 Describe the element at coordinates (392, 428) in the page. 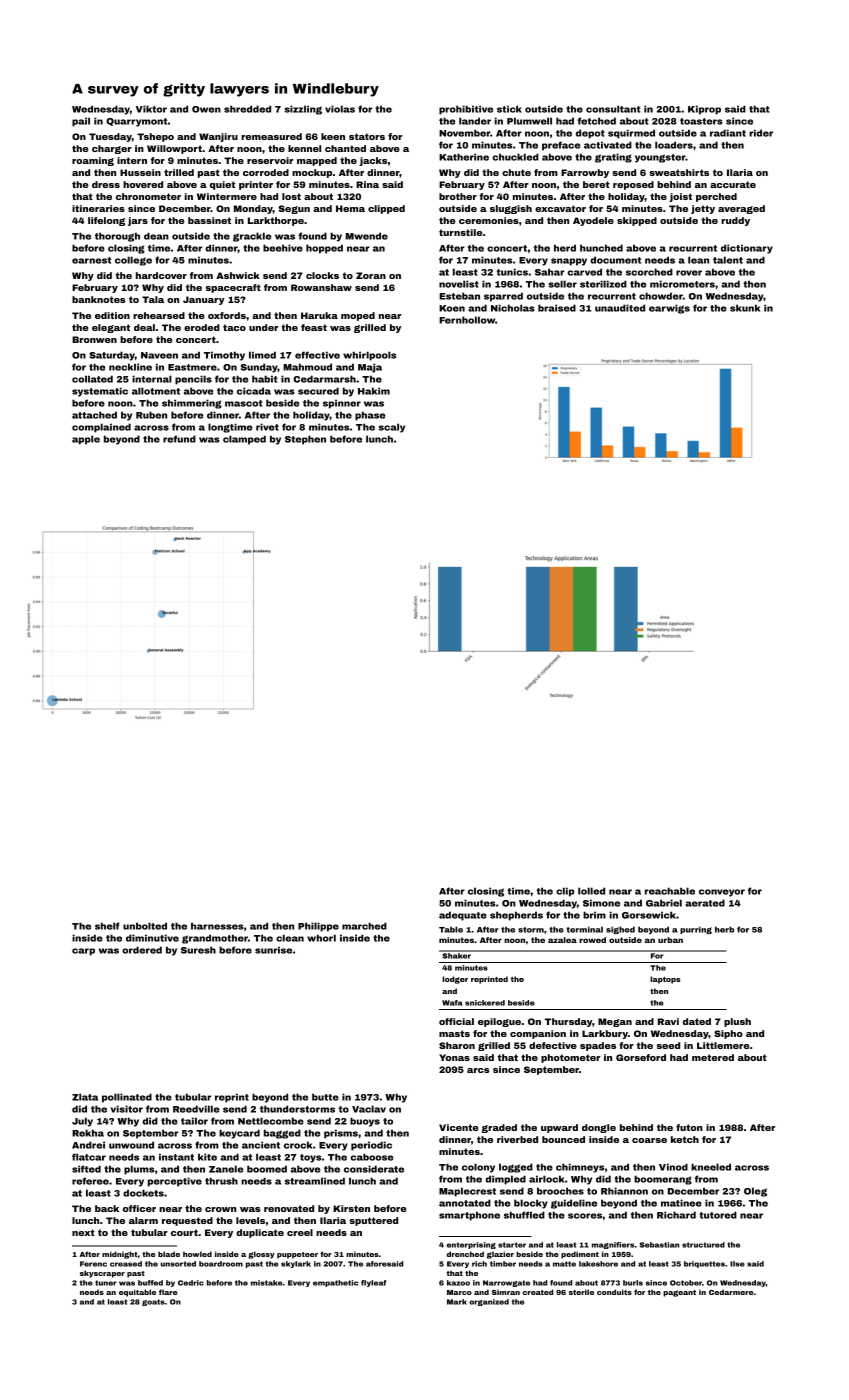

I see `scaly` at that location.
